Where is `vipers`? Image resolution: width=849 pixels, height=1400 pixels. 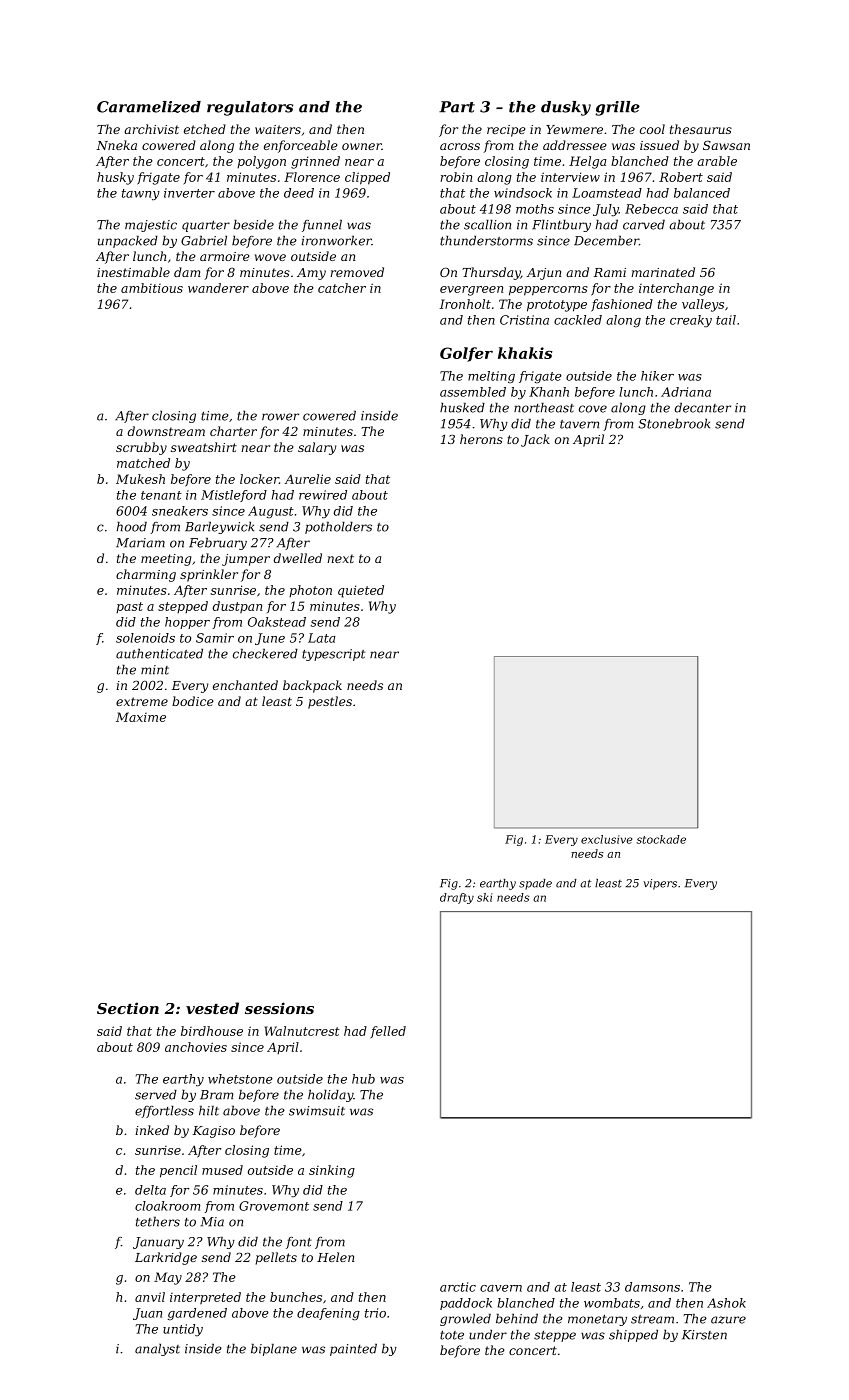
vipers is located at coordinates (660, 884).
